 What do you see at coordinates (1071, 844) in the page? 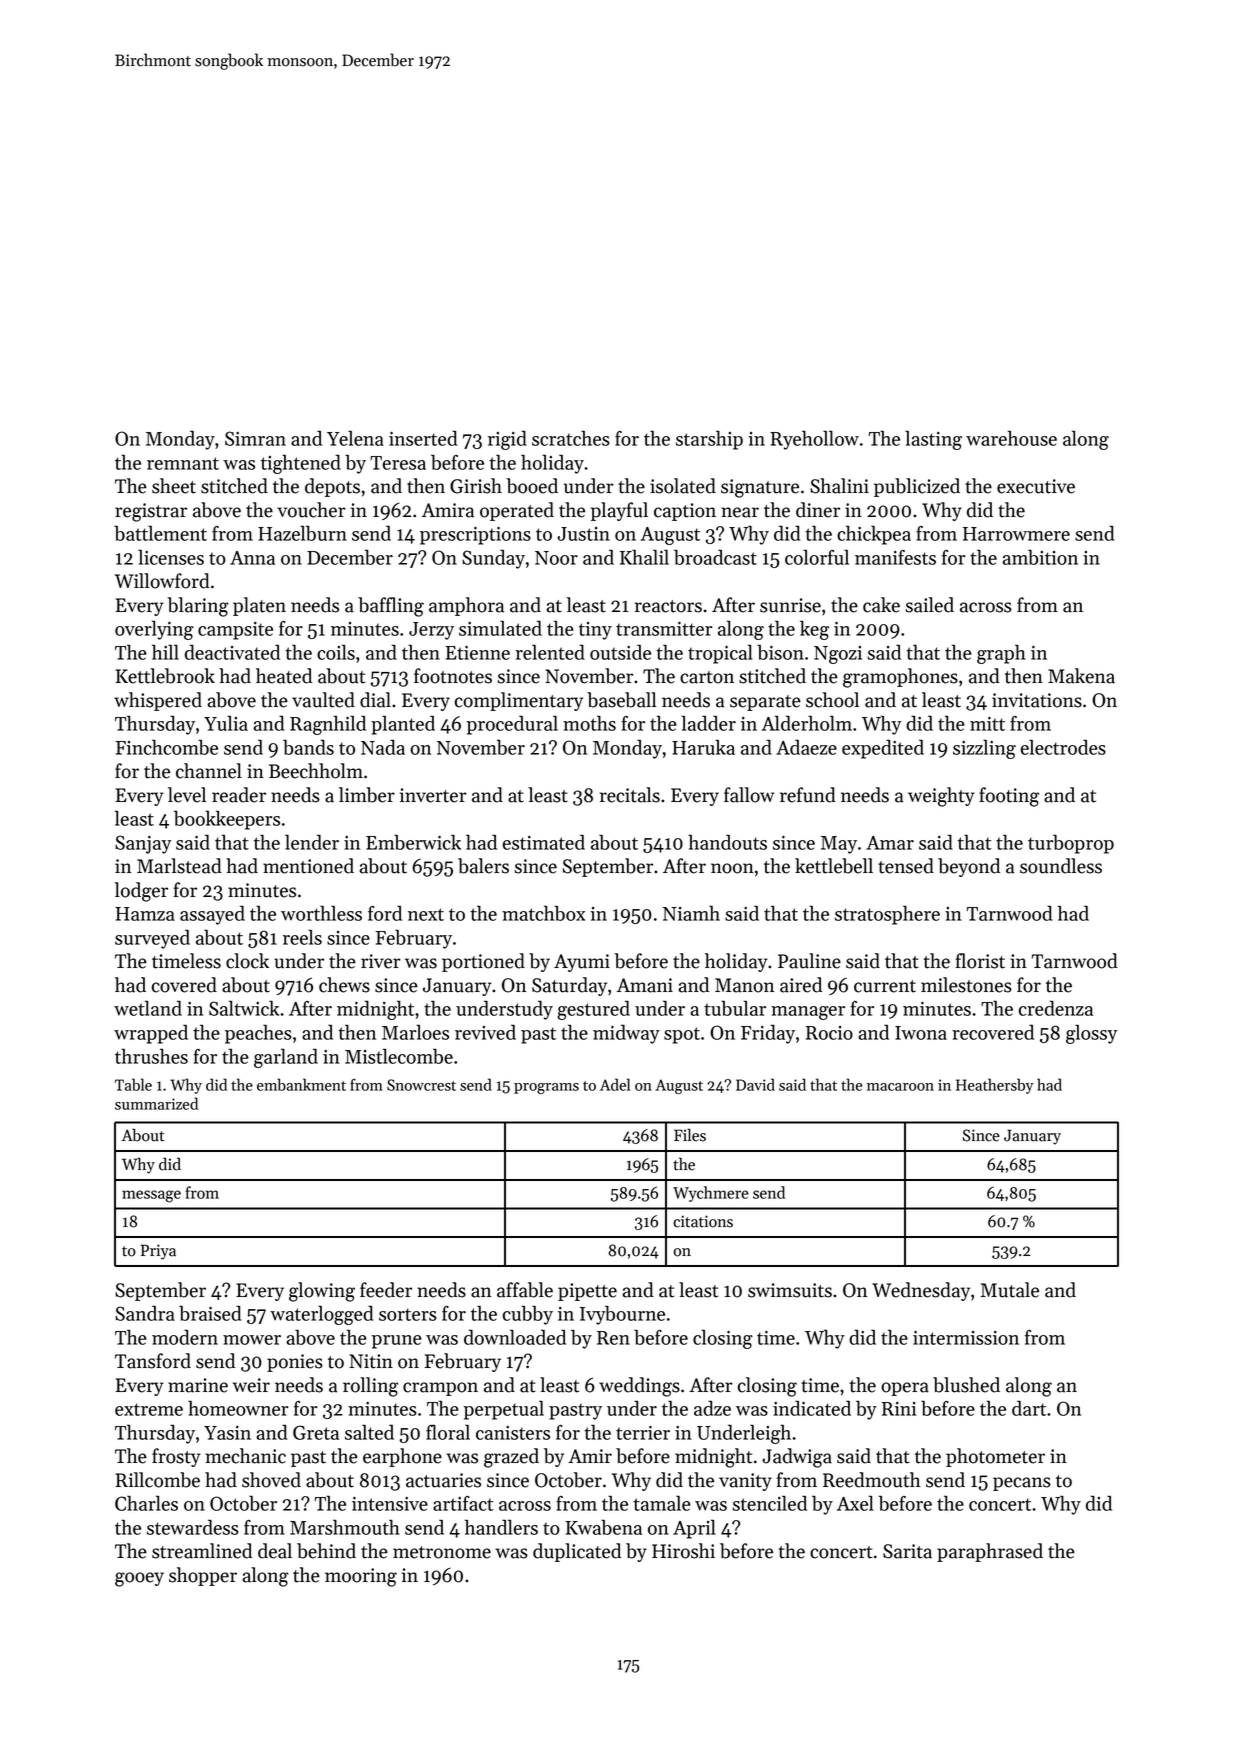
I see `turboprop` at bounding box center [1071, 844].
